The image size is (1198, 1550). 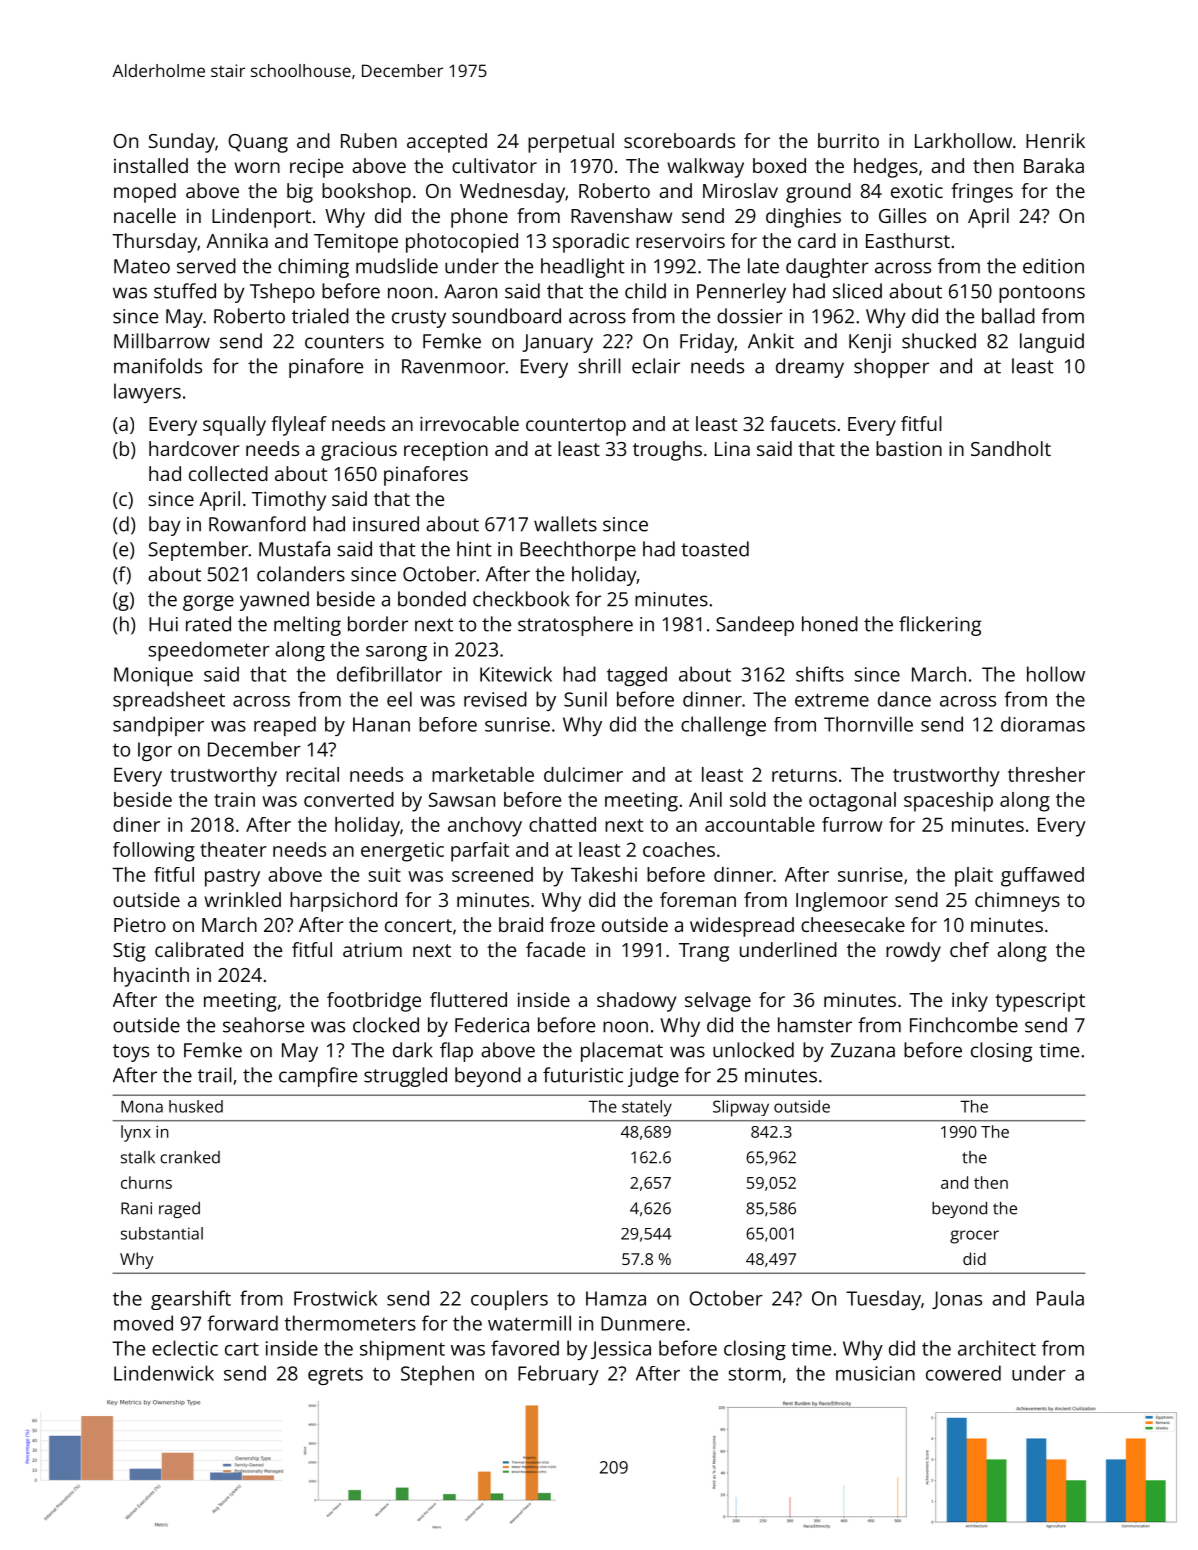 What do you see at coordinates (136, 824) in the screenshot?
I see `diner` at bounding box center [136, 824].
